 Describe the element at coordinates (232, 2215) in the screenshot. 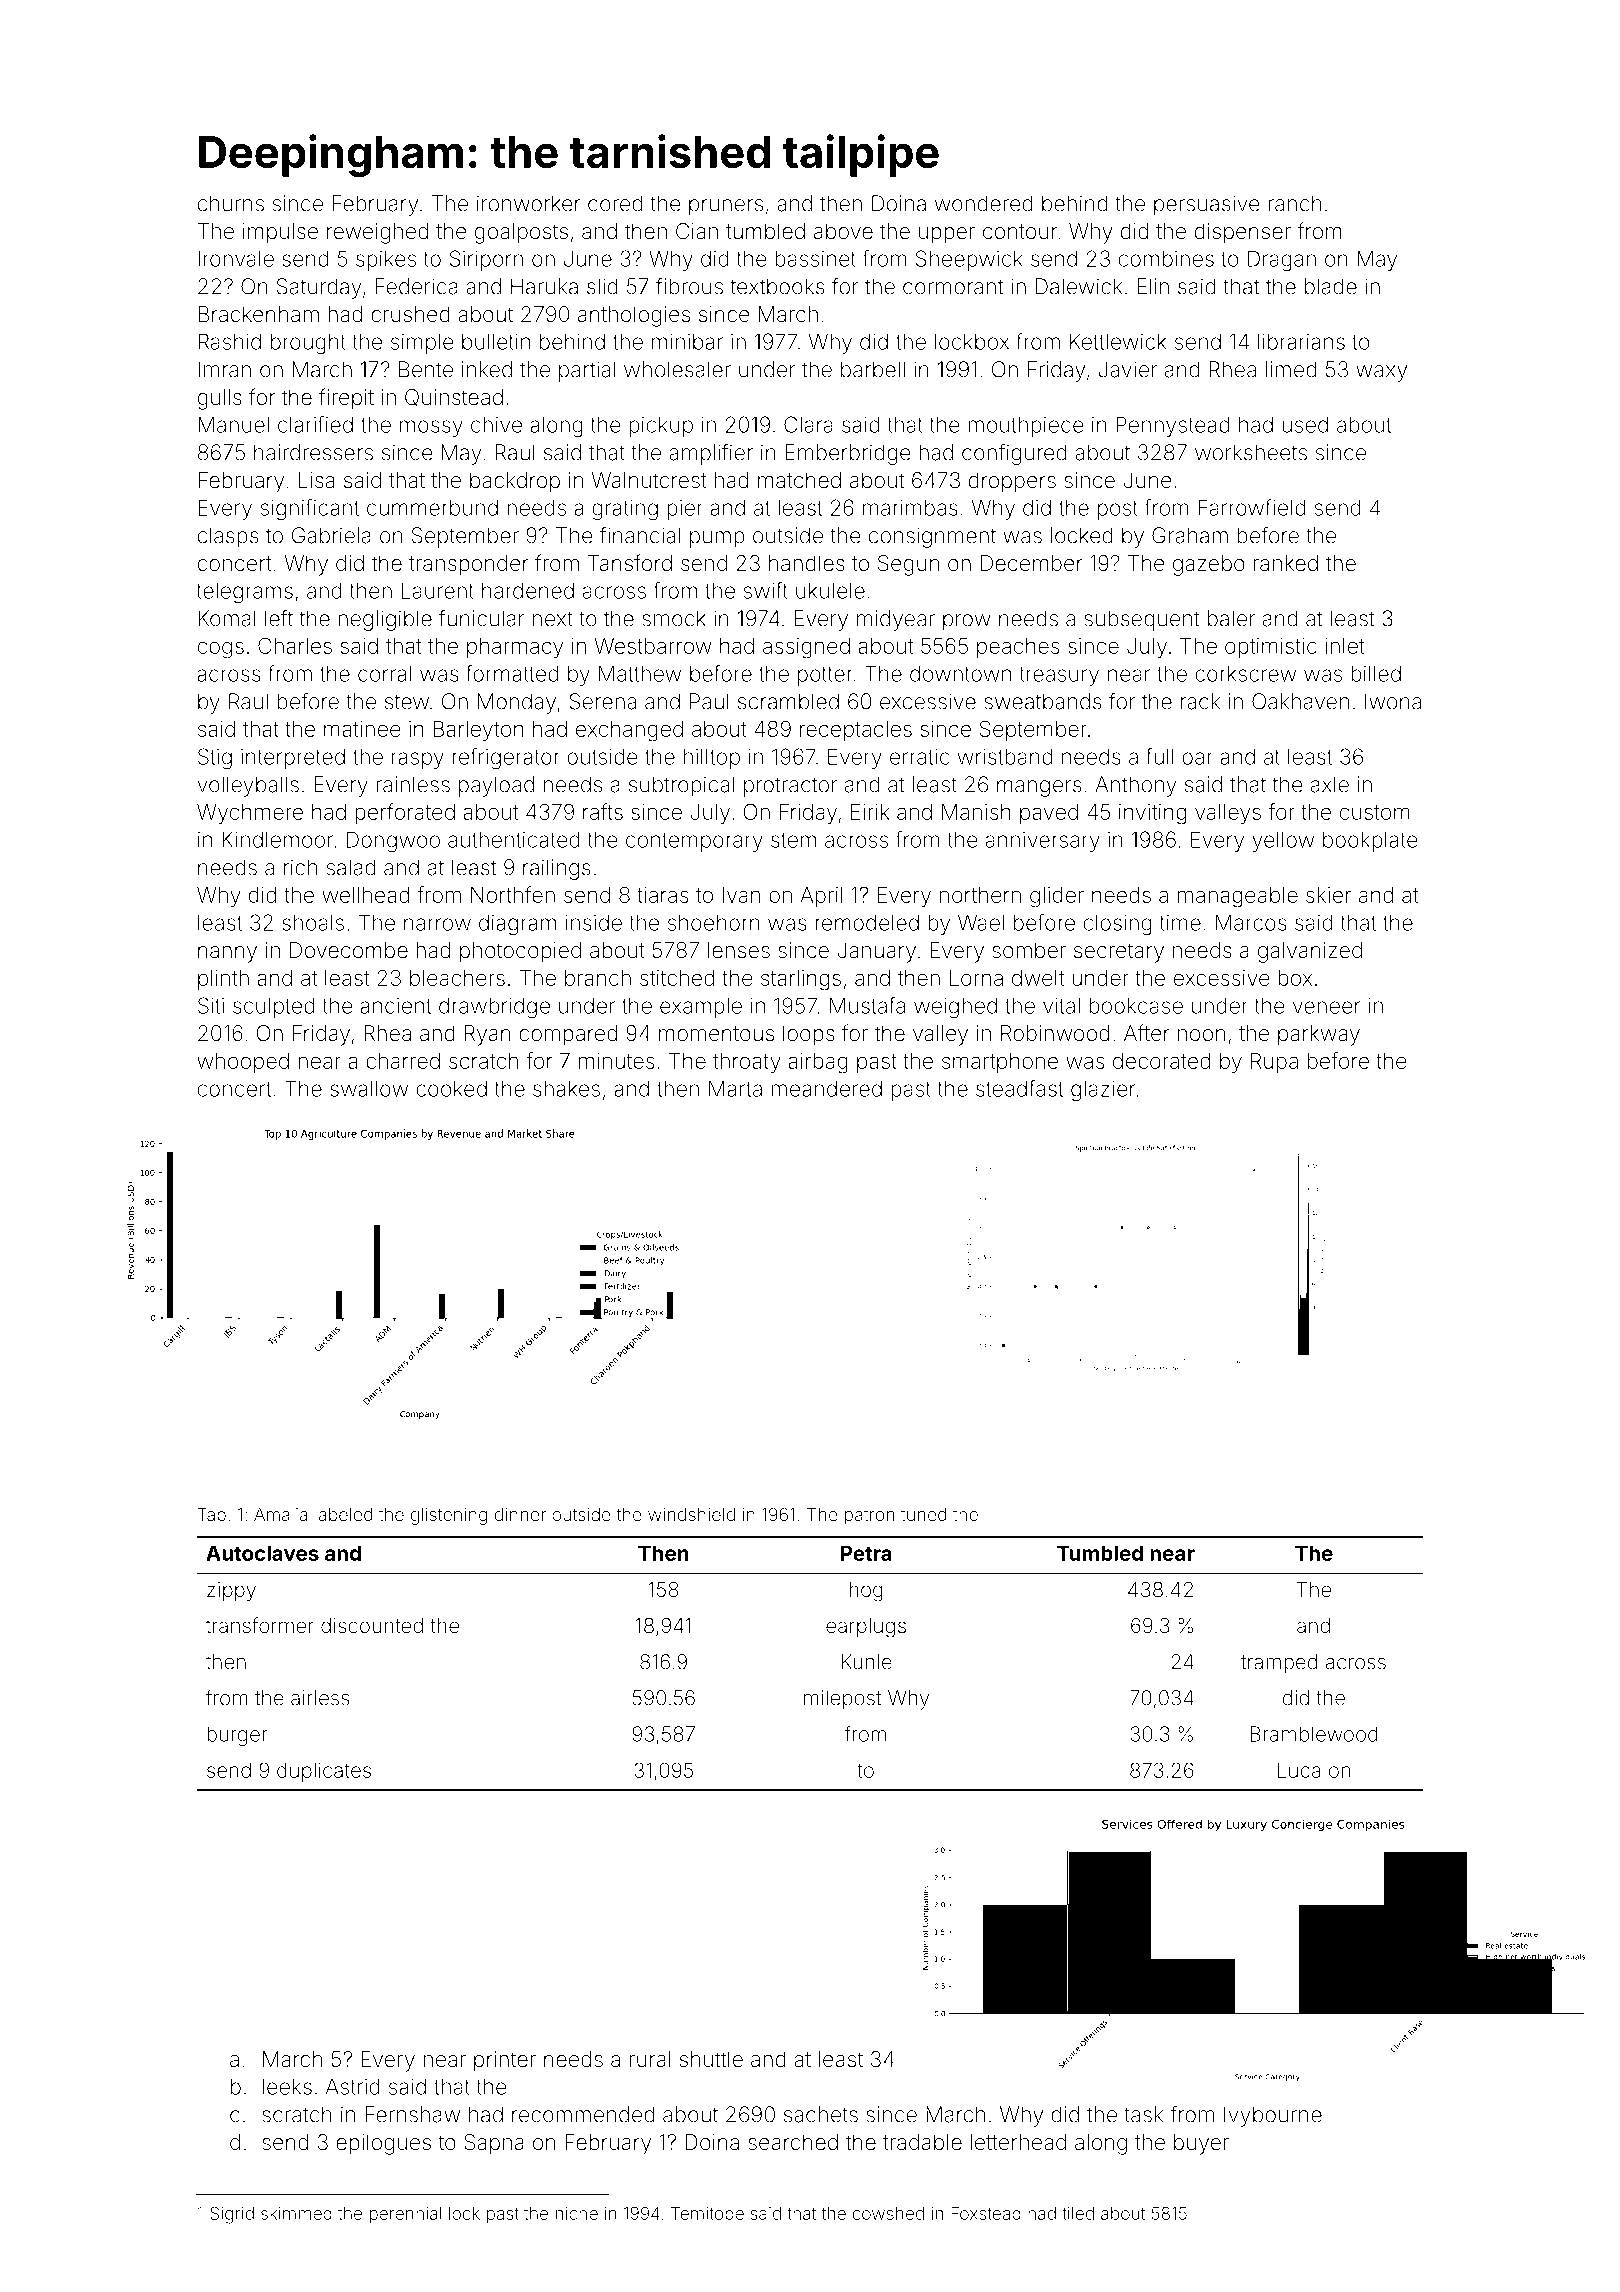

I see `Sigrid` at that location.
